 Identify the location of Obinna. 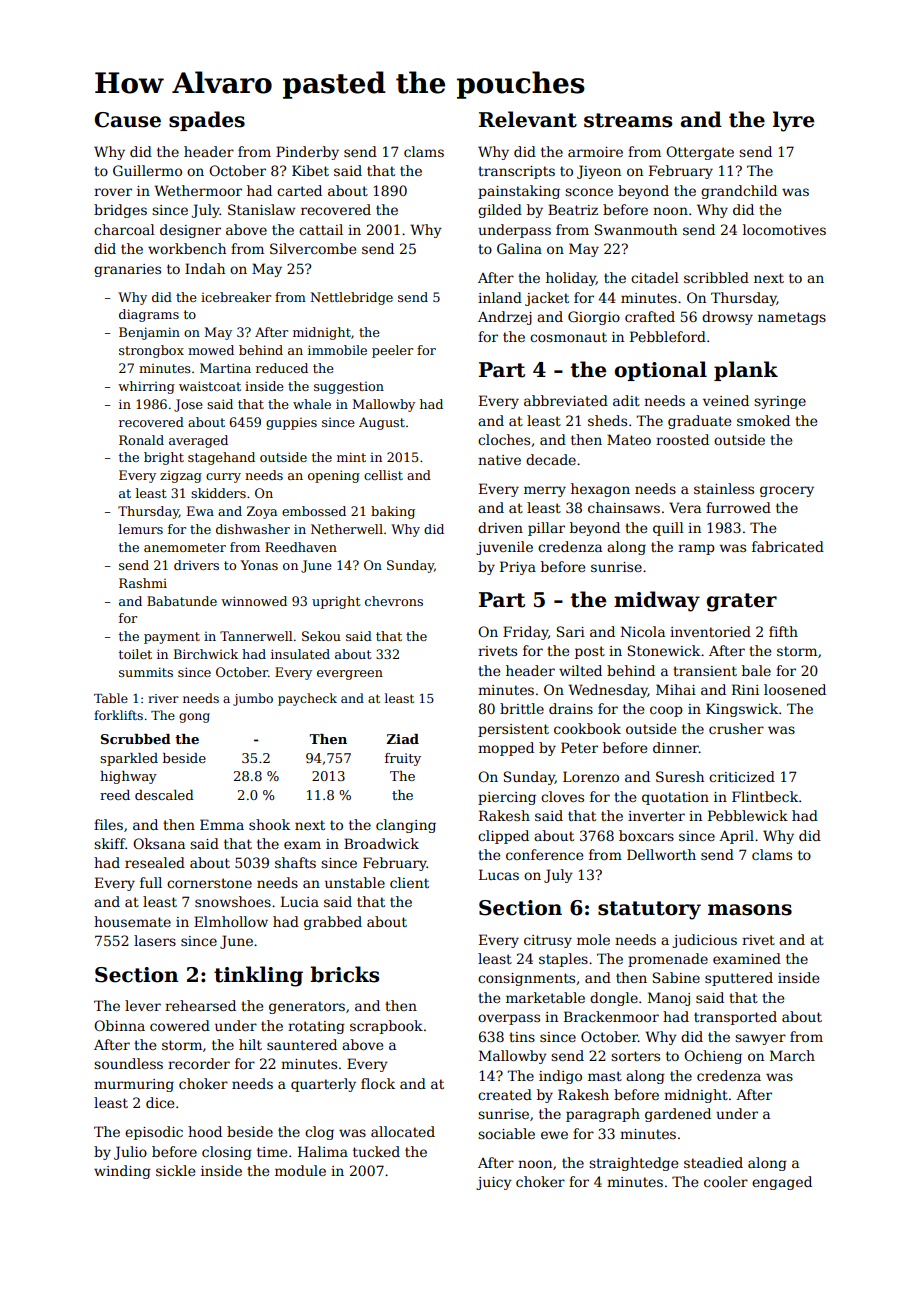
(119, 1025).
